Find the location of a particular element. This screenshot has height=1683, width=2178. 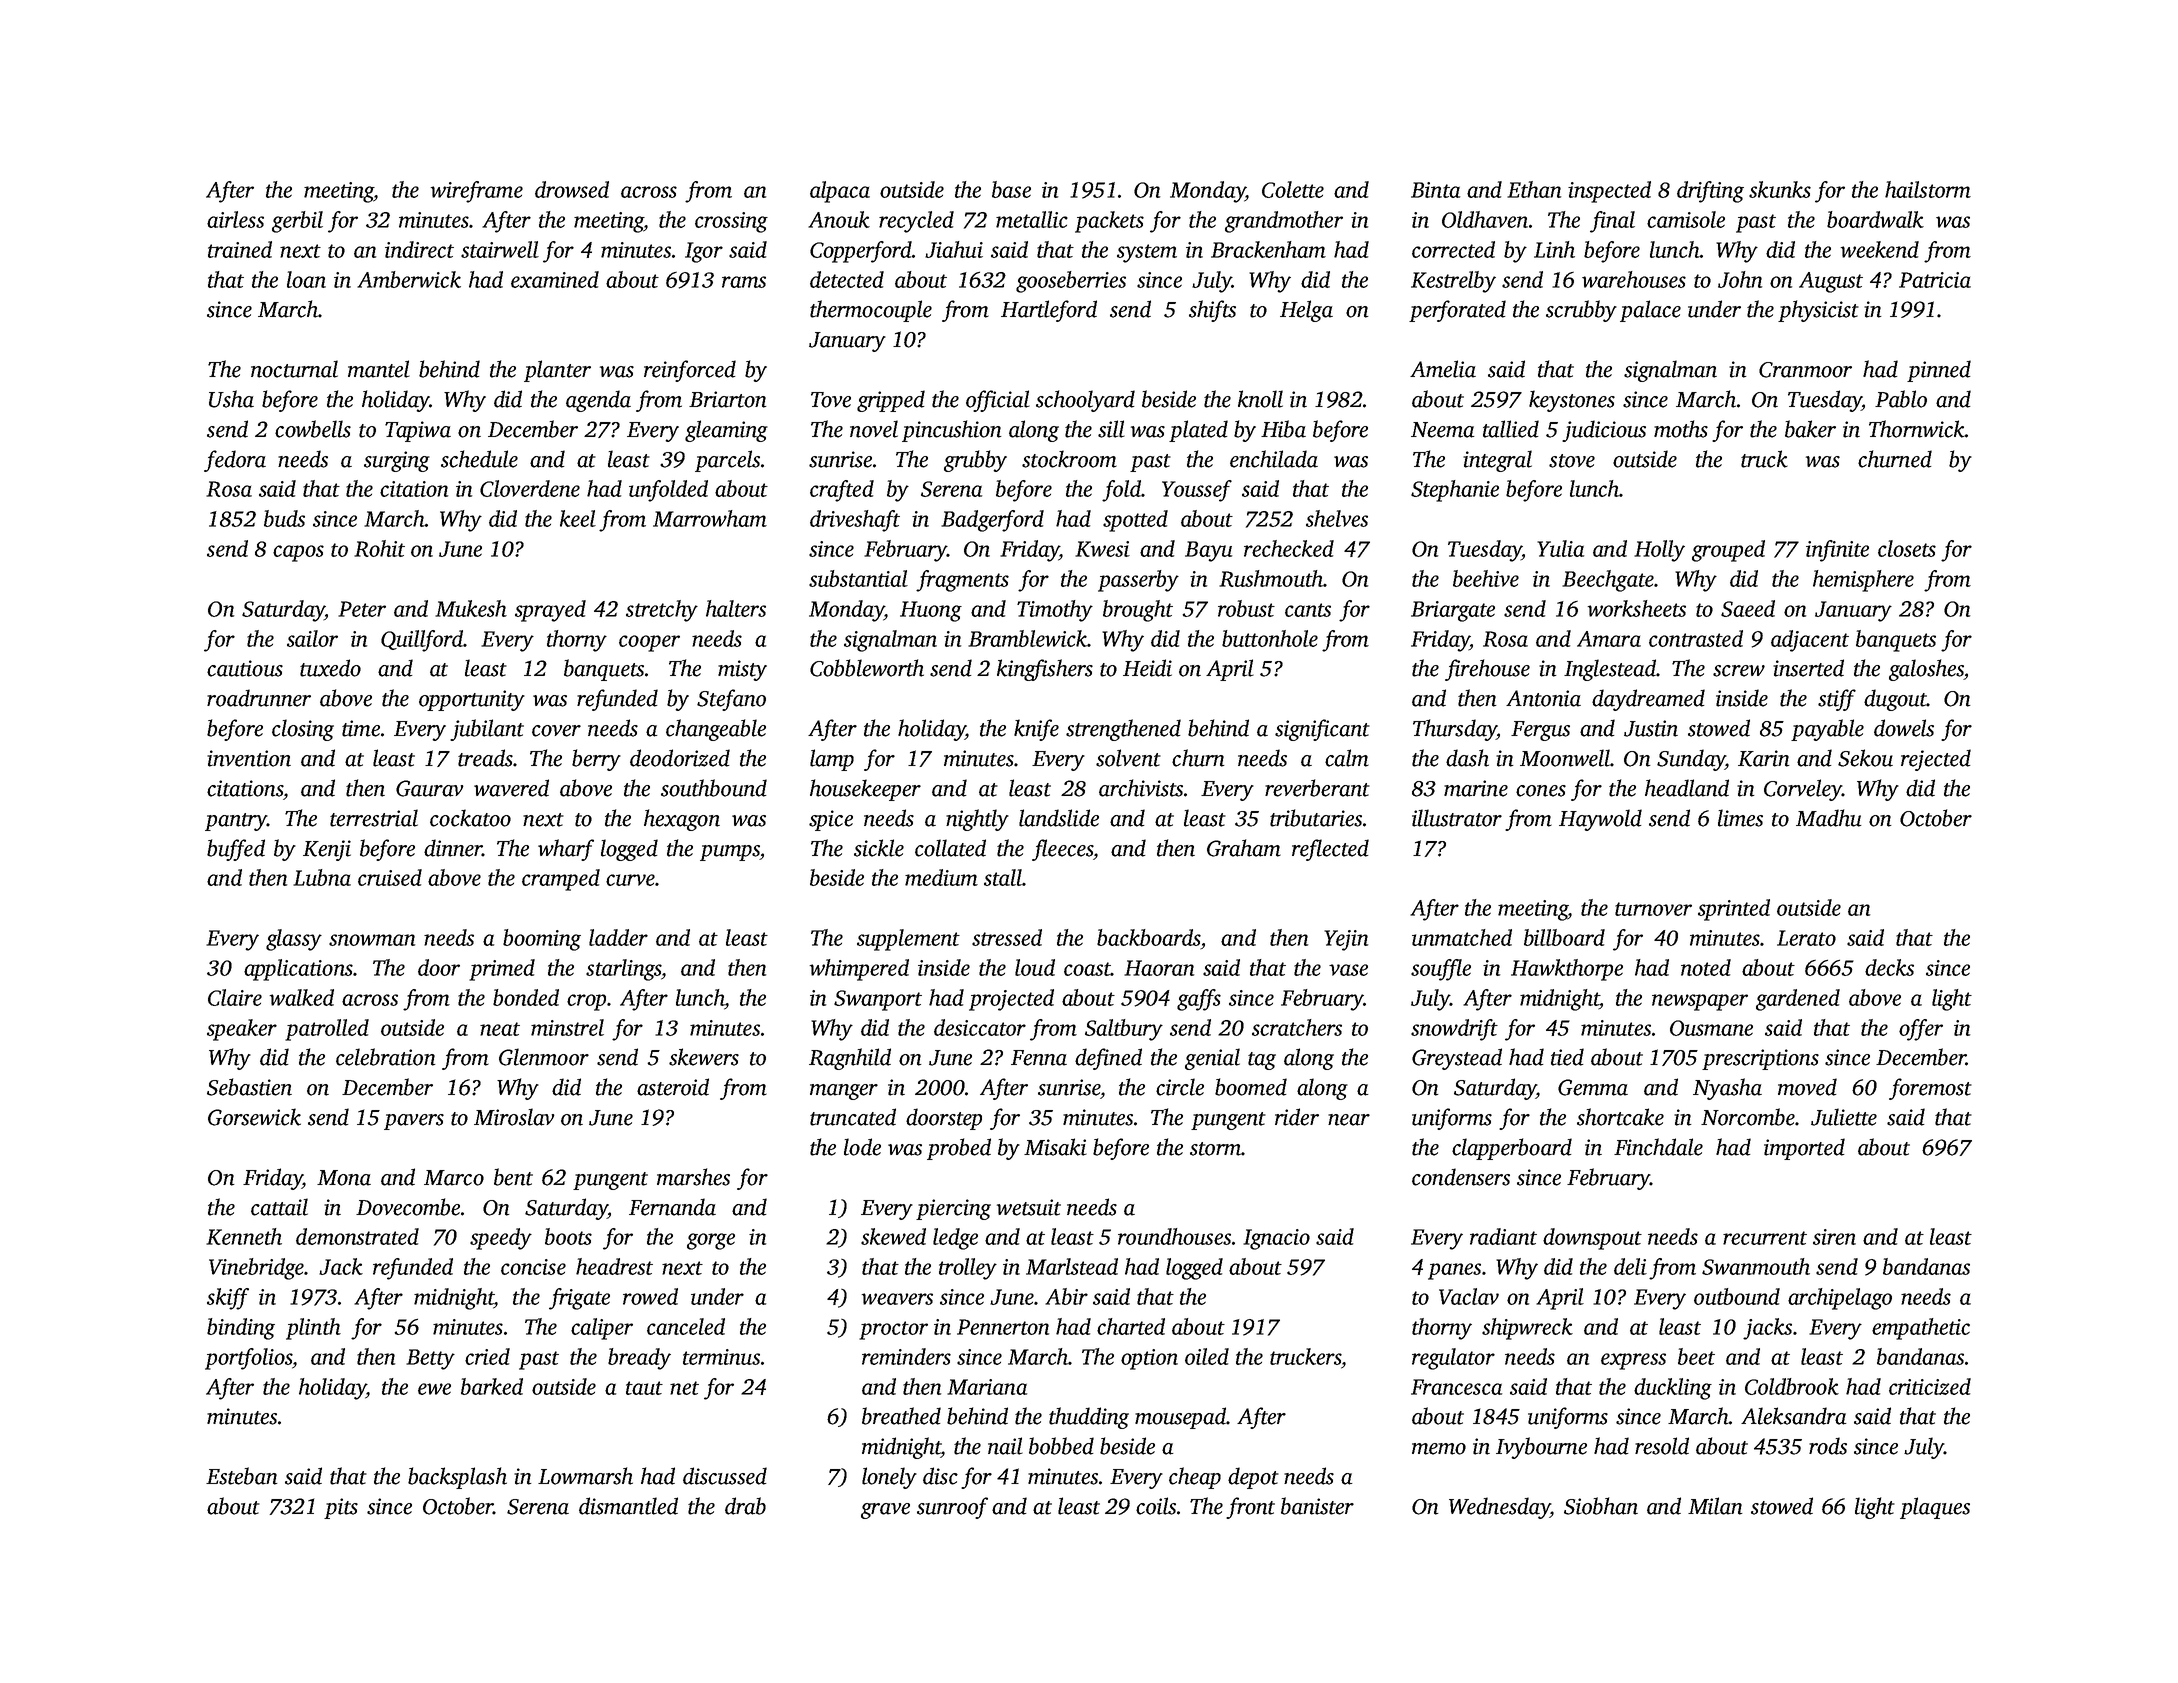

payable is located at coordinates (1827, 730).
